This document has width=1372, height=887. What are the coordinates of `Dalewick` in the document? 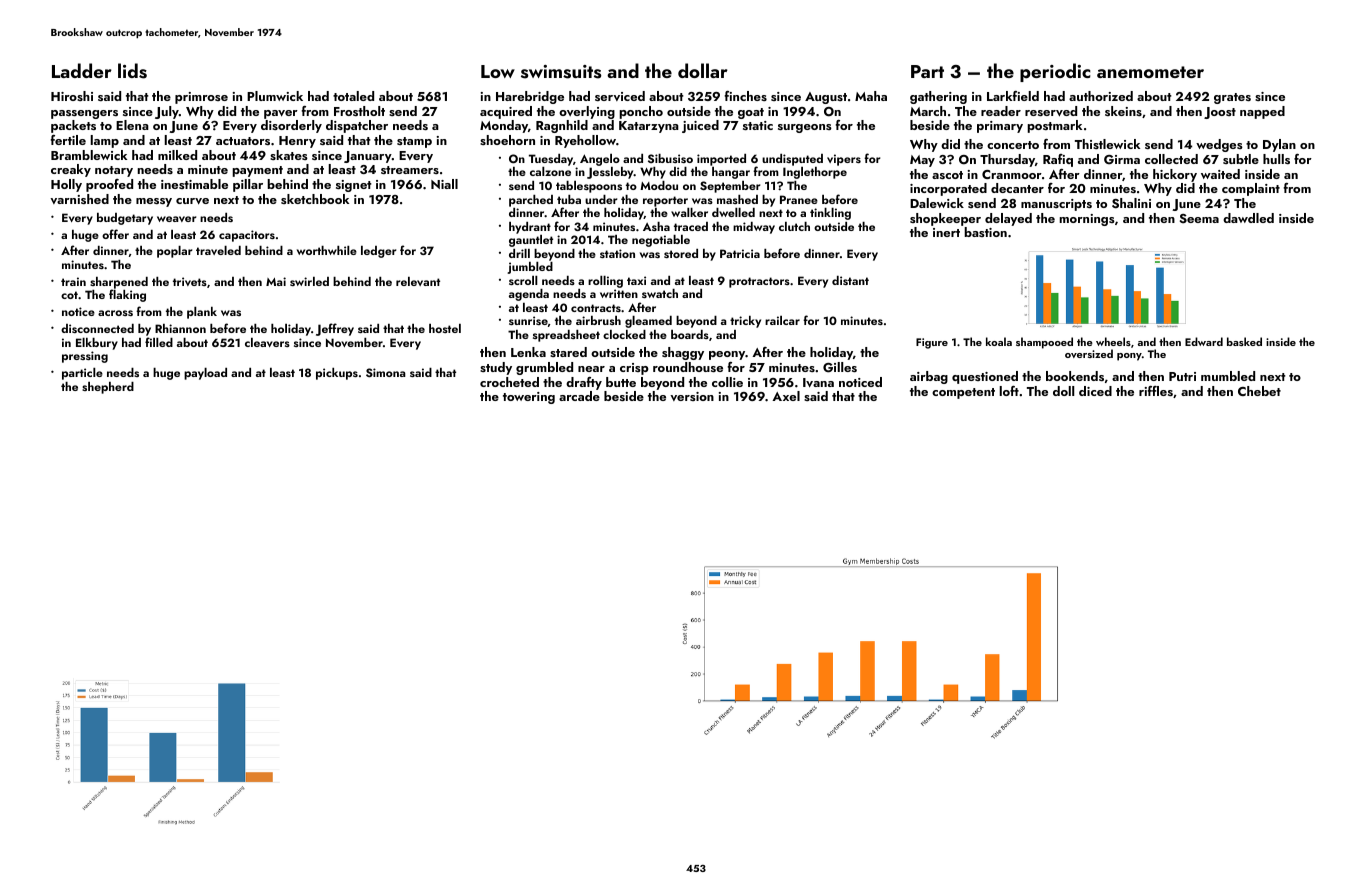 It's located at (937, 203).
